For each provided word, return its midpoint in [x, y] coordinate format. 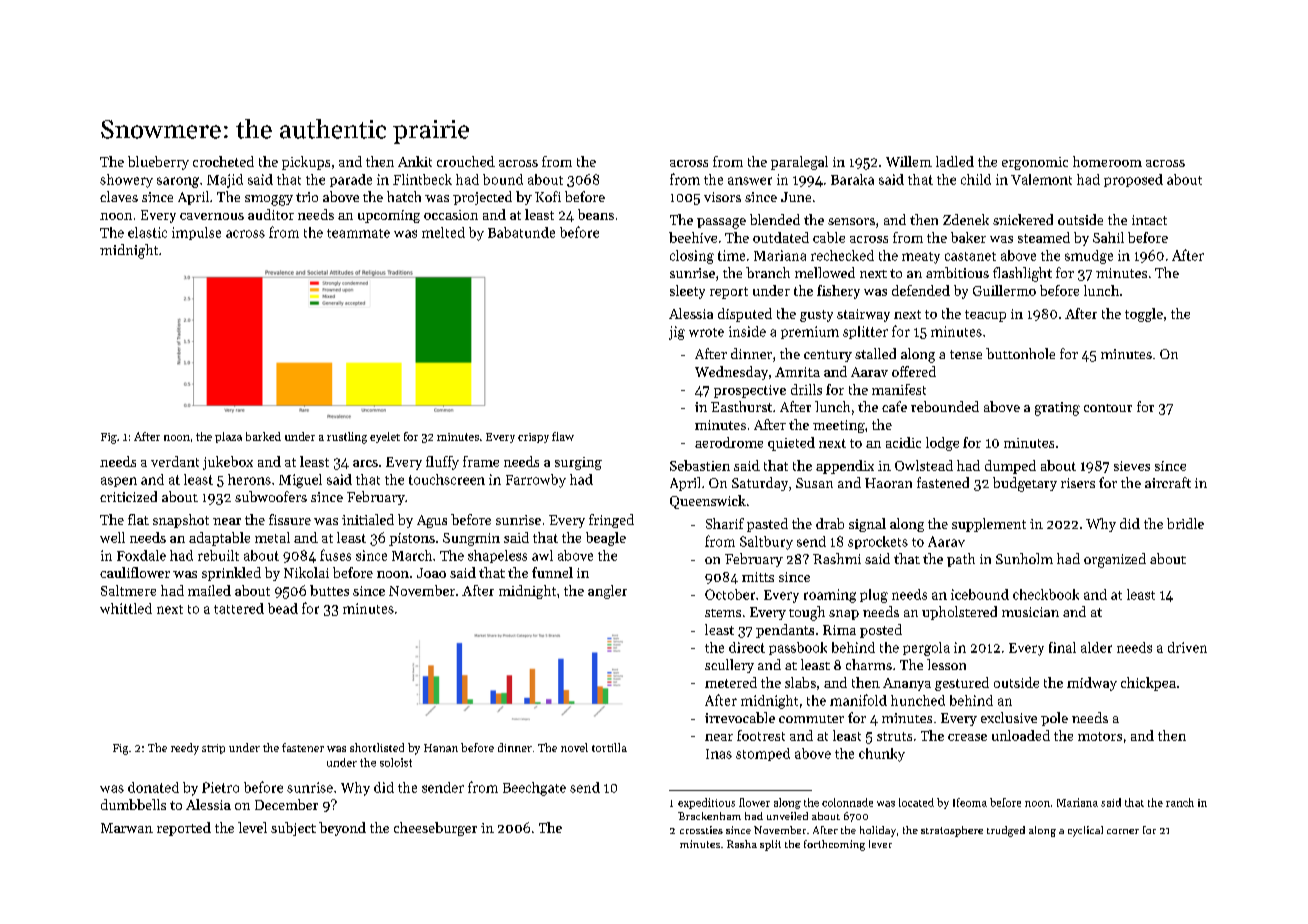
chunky [882, 755]
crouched [466, 161]
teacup [985, 316]
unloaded [1021, 735]
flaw [563, 436]
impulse [196, 233]
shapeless [497, 556]
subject [293, 829]
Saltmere [128, 590]
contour [1108, 408]
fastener [303, 747]
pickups [306, 163]
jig [677, 333]
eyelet [385, 437]
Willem [909, 161]
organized [1115, 560]
